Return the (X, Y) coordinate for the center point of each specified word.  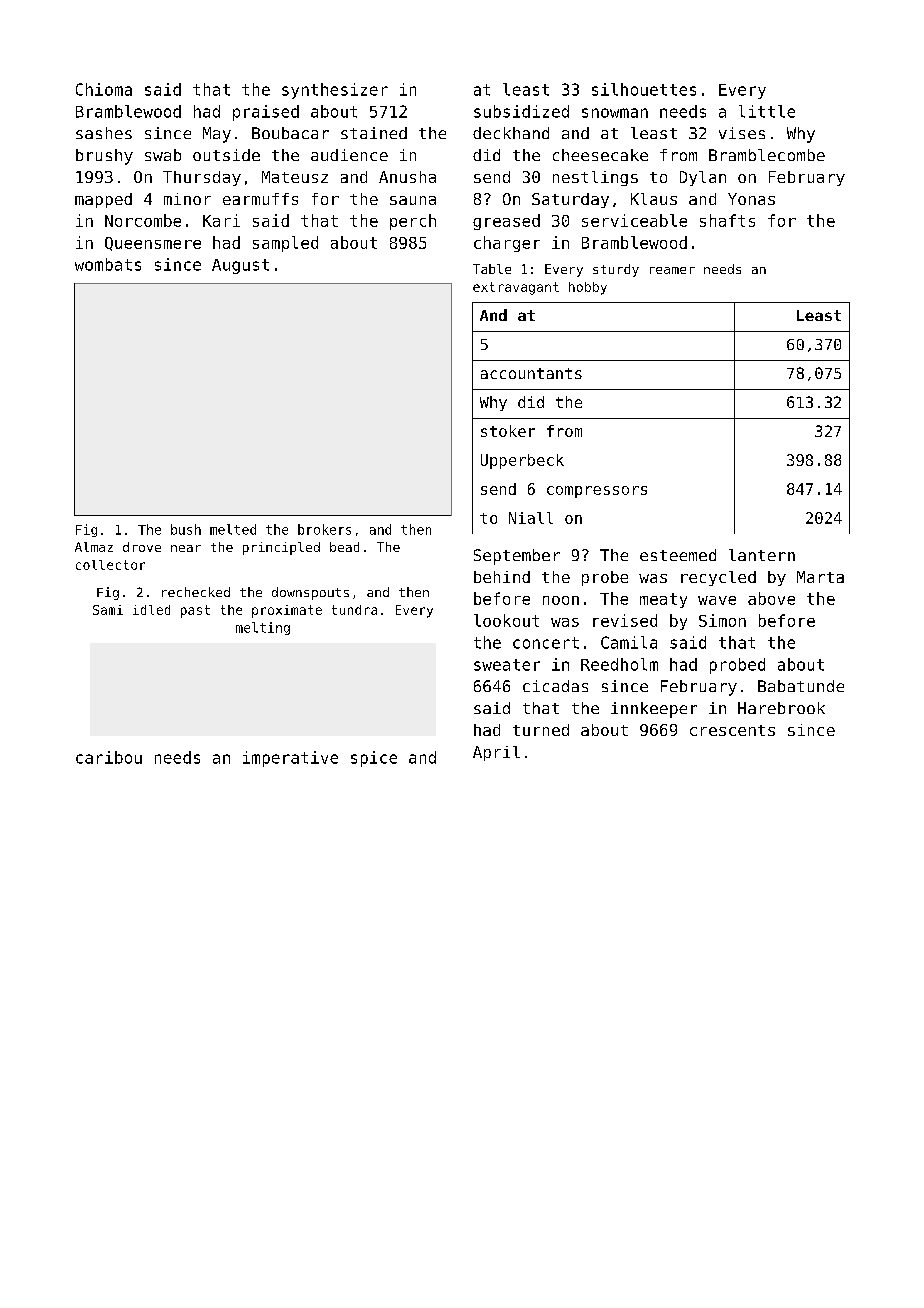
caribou (109, 757)
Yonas (751, 199)
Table (492, 269)
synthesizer (335, 91)
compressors (597, 492)
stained (374, 133)
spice (374, 759)
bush (186, 529)
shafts (727, 220)
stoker (508, 431)
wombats (108, 264)
